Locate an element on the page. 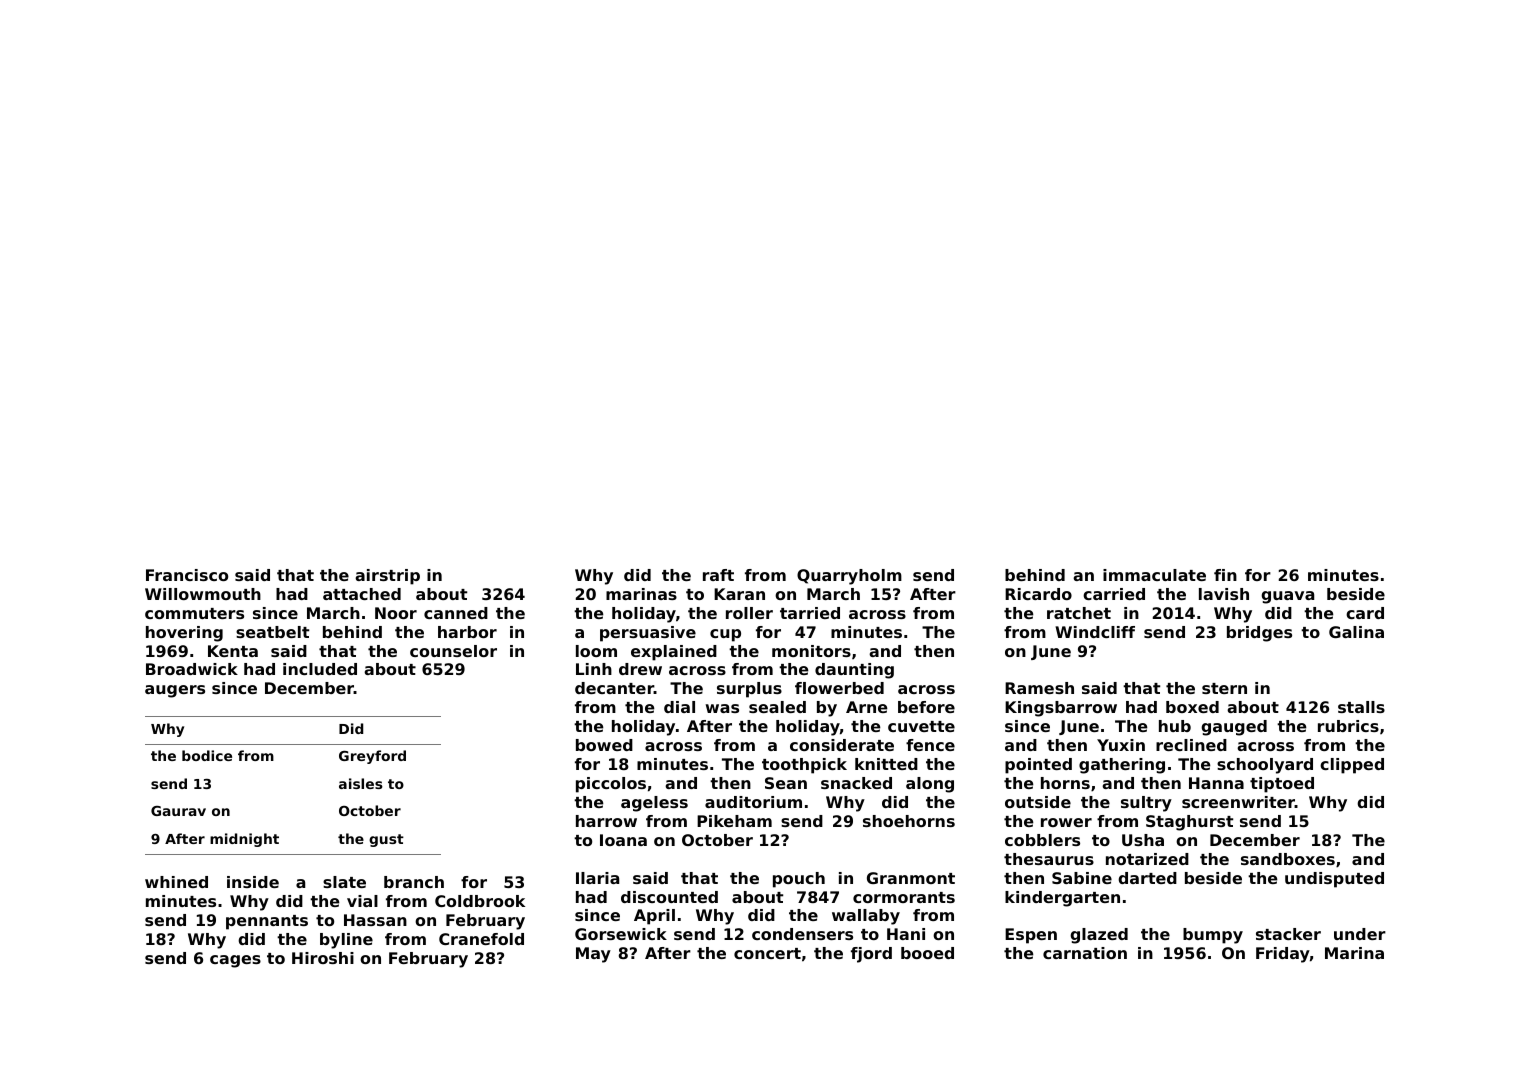  bodice is located at coordinates (207, 755).
